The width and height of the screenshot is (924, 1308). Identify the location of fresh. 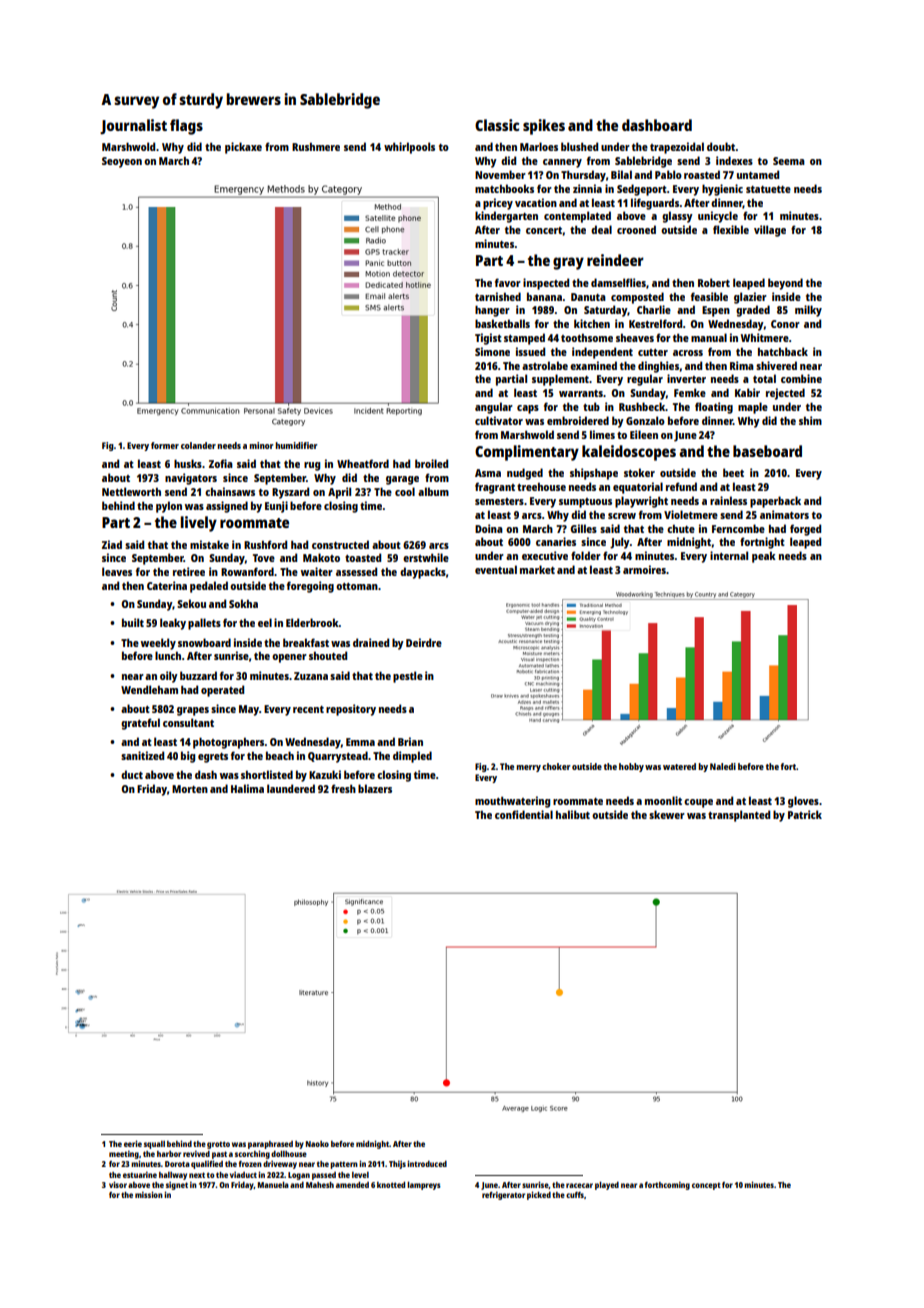
(343, 788).
